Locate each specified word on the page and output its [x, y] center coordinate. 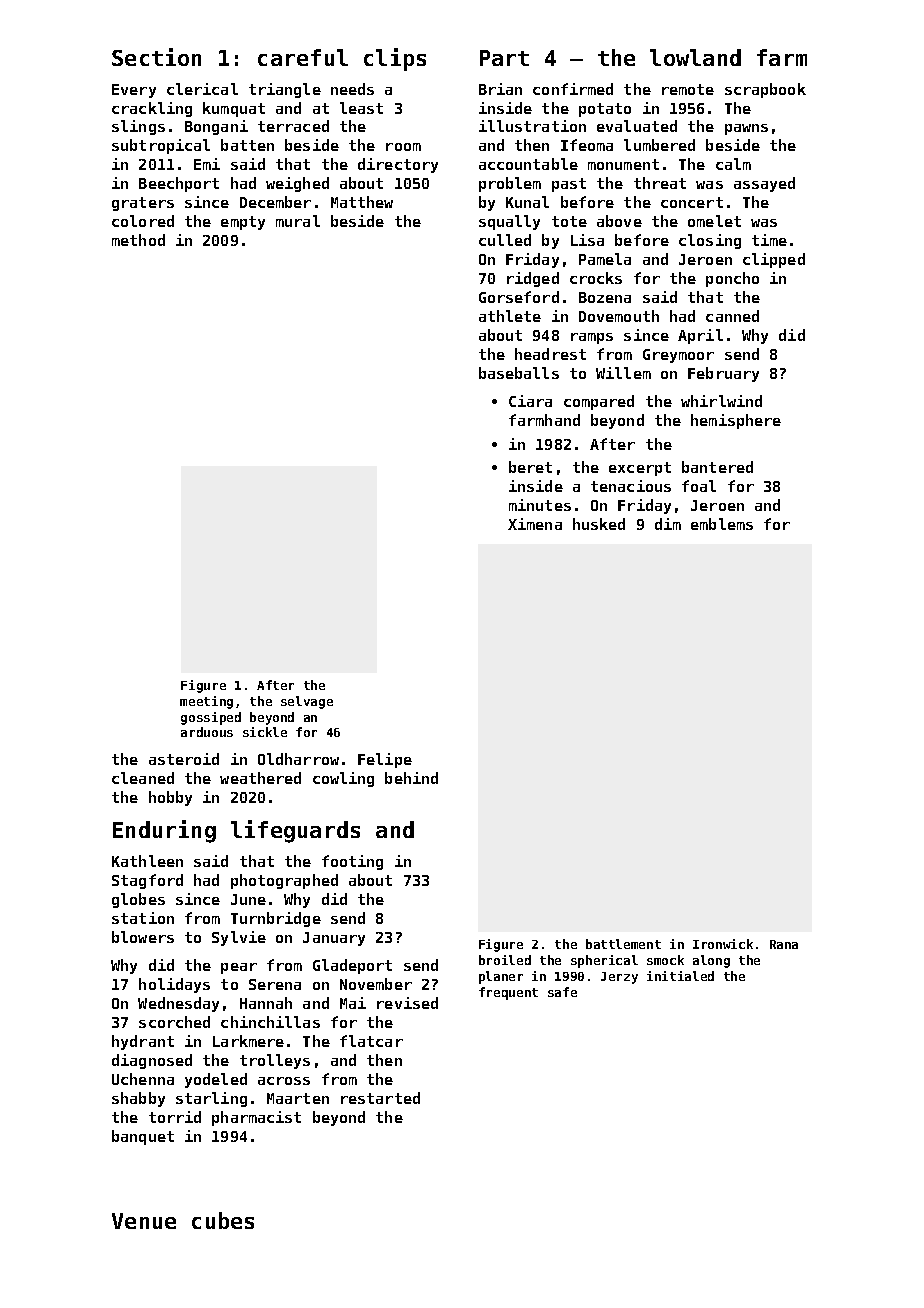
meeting [206, 702]
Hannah [266, 1003]
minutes [540, 505]
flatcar [371, 1041]
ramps [592, 338]
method [138, 240]
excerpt [640, 469]
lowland [695, 57]
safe [562, 992]
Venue [144, 1221]
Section [156, 57]
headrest [550, 354]
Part [504, 58]
